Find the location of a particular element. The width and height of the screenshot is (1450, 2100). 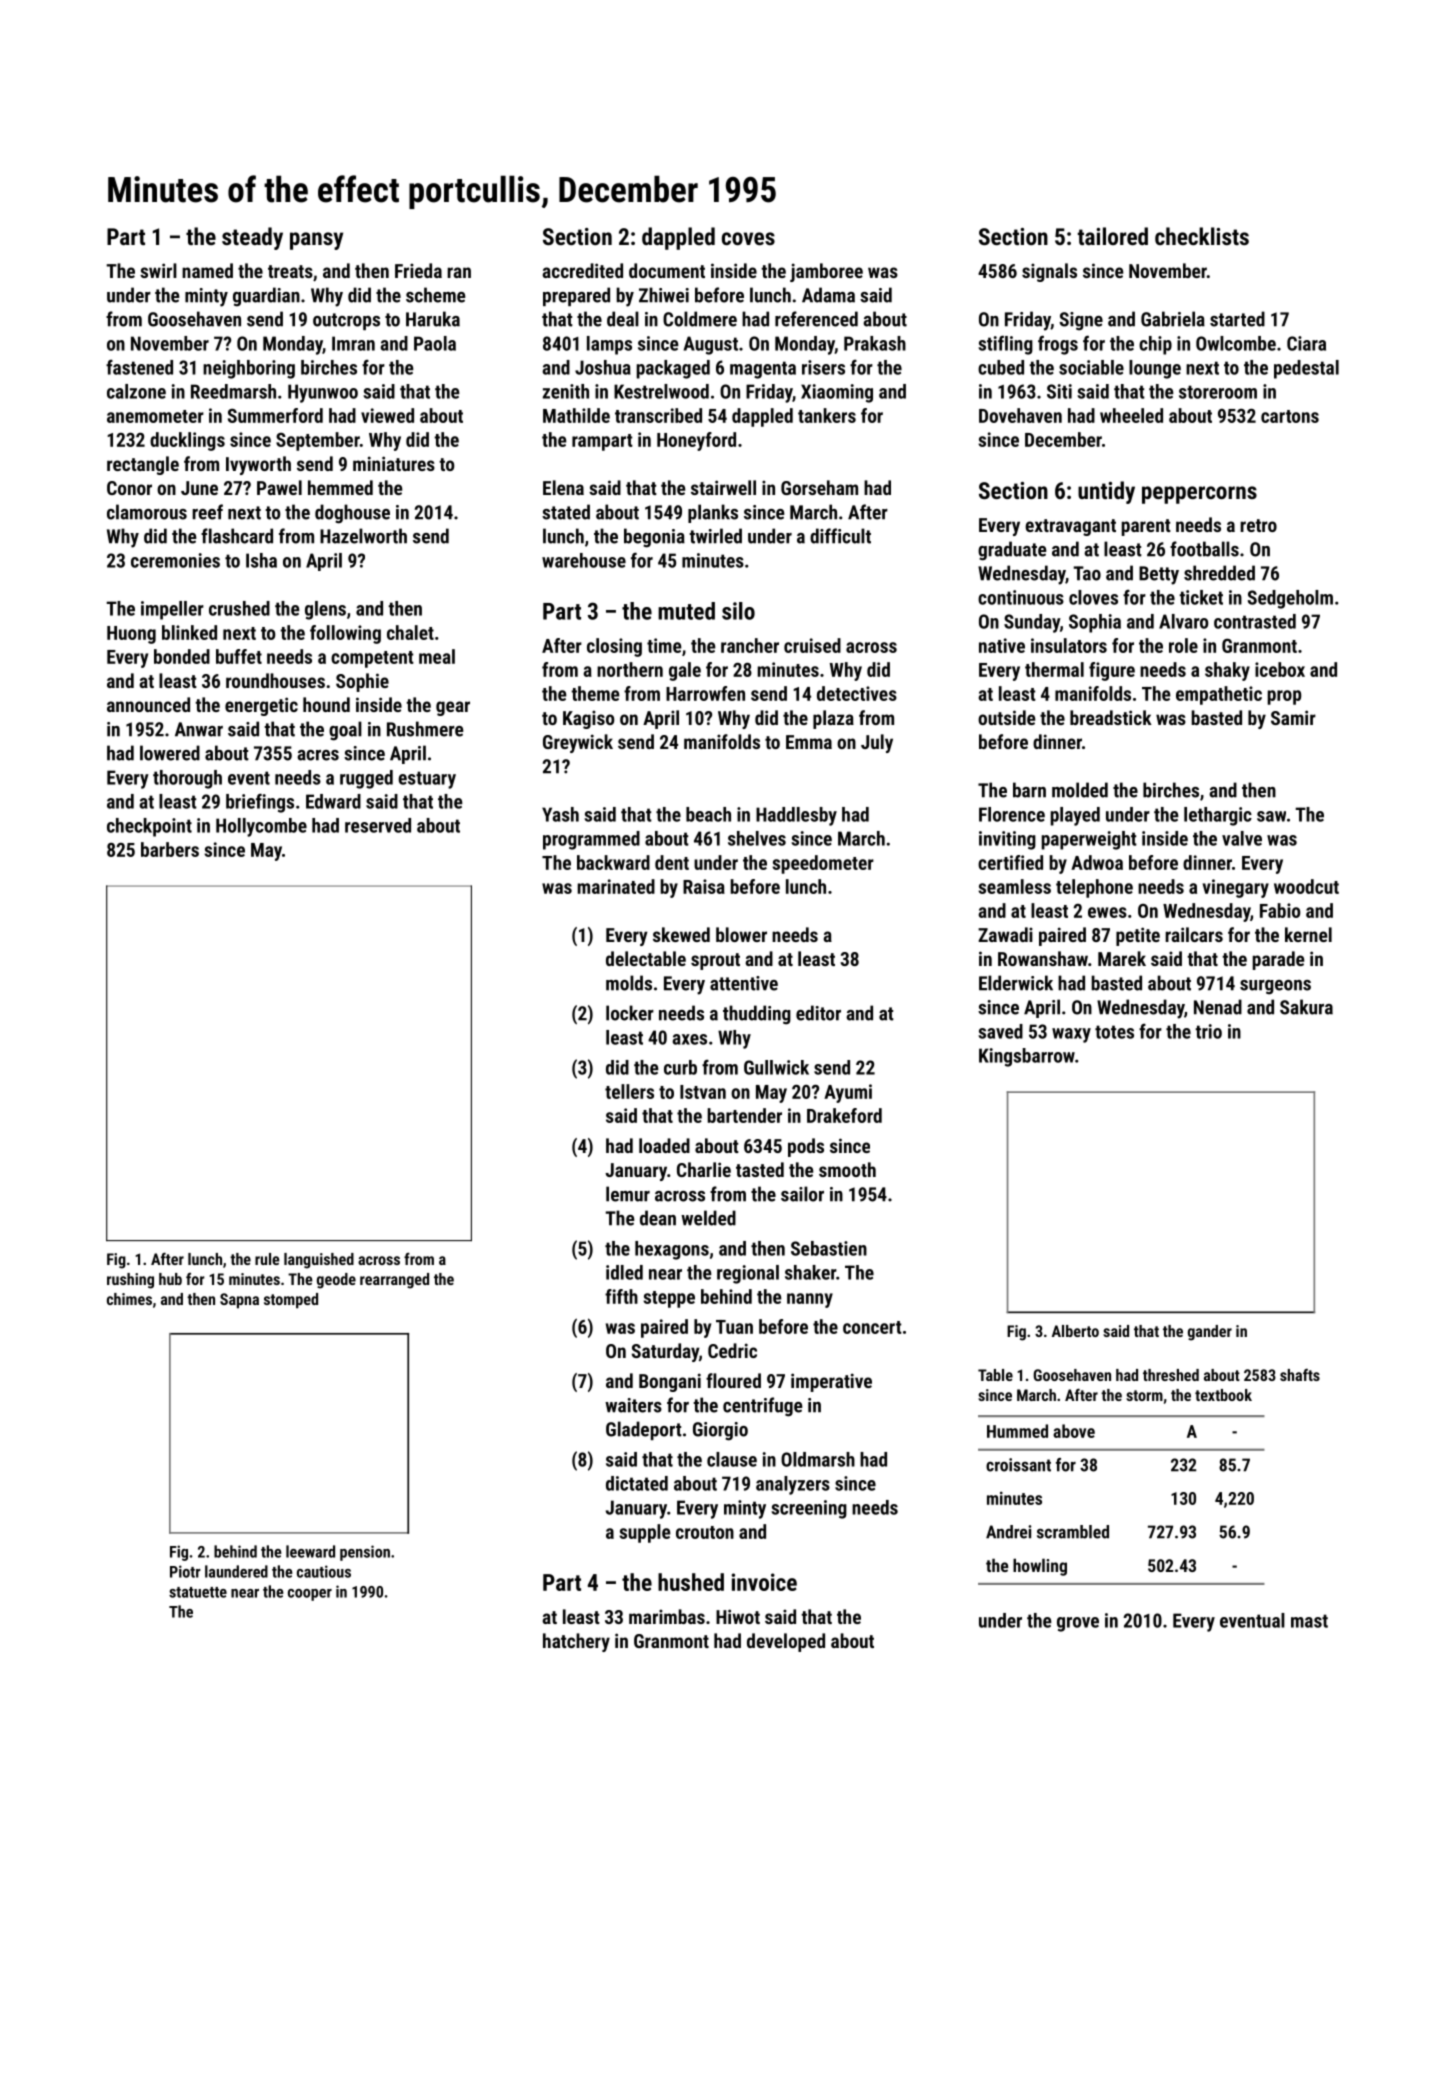

shafts is located at coordinates (1300, 1375).
